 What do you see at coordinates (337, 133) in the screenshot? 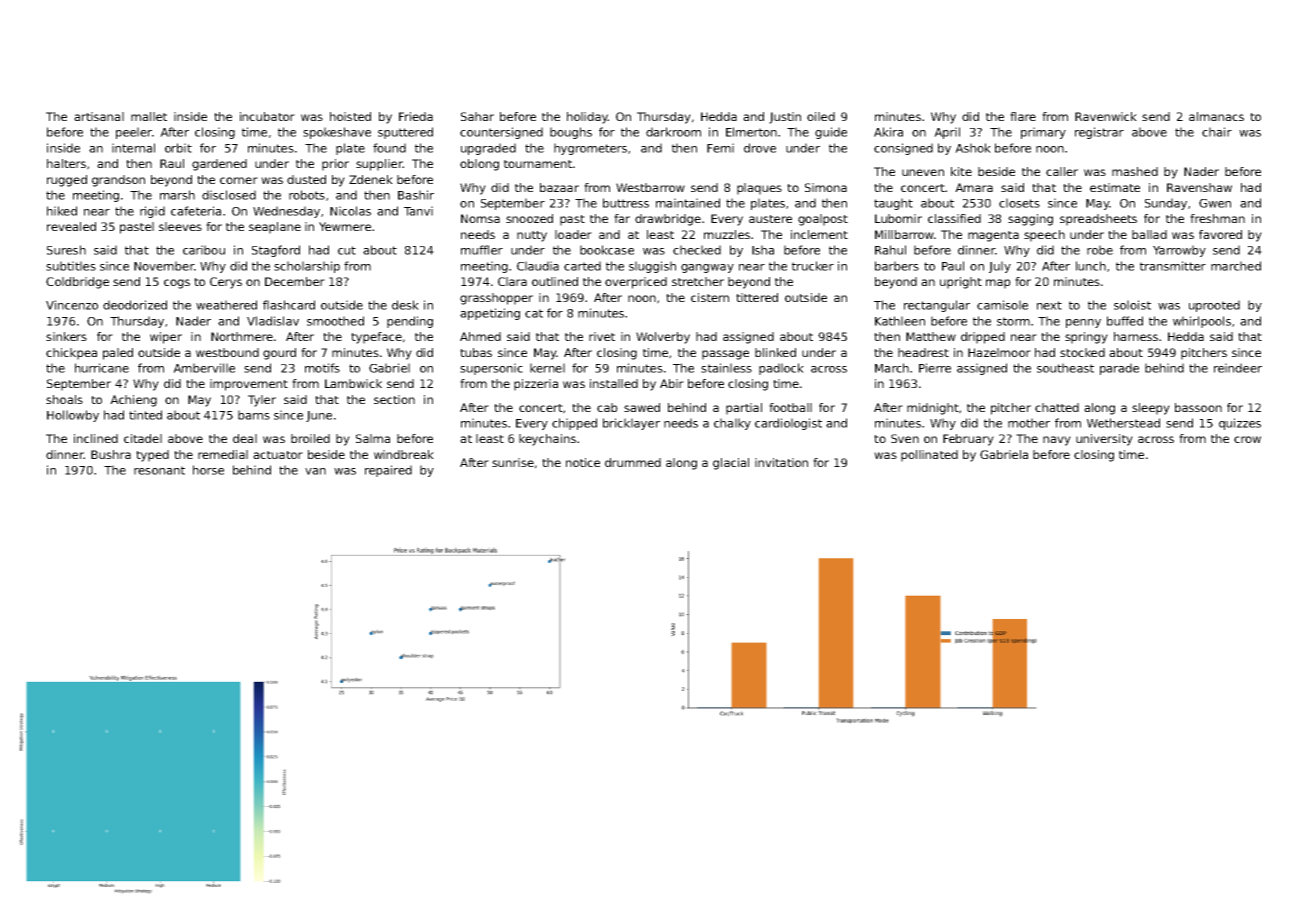
I see `spokeshave` at bounding box center [337, 133].
